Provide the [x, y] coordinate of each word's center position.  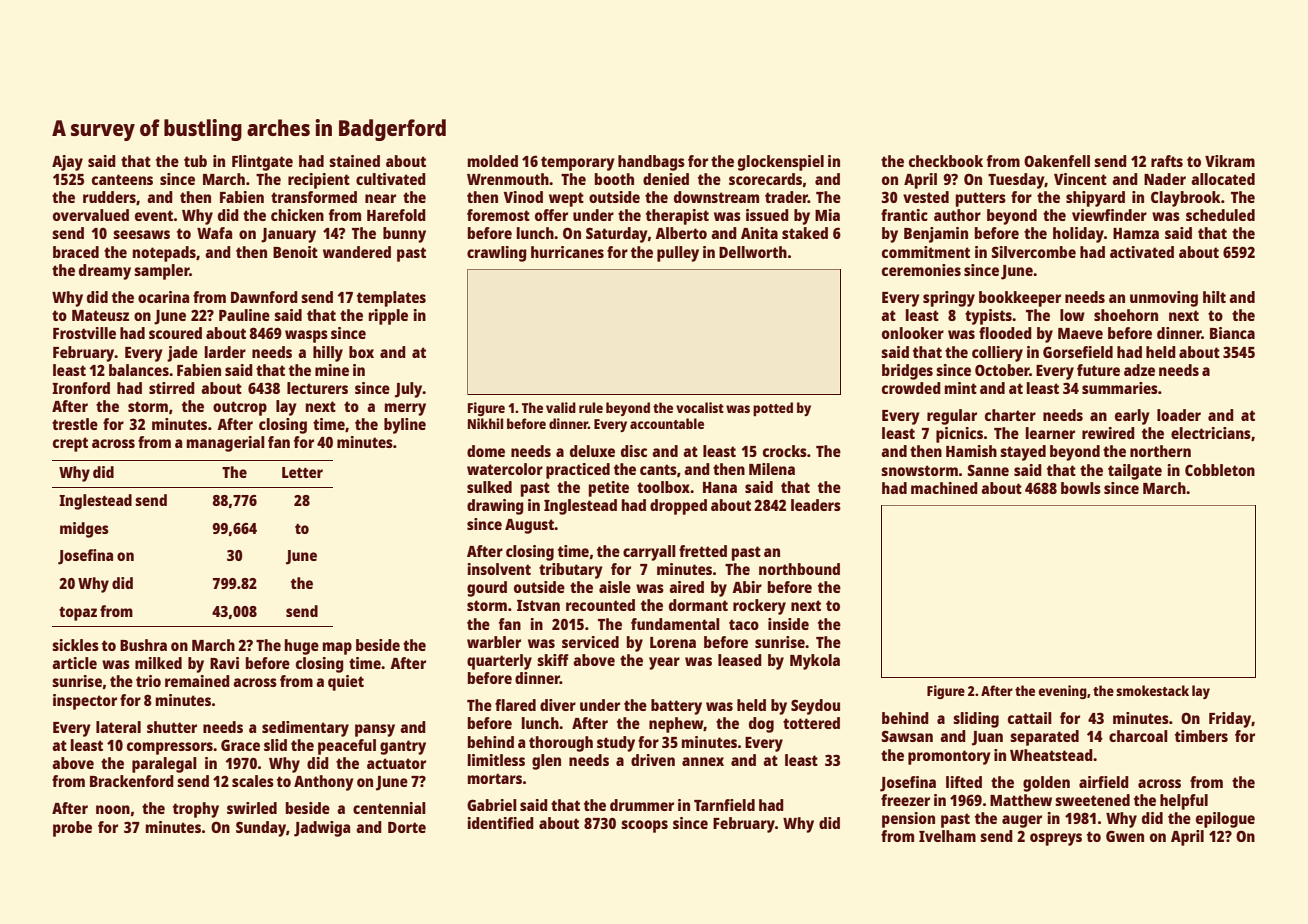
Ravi [224, 663]
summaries [1120, 388]
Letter [302, 472]
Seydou [815, 707]
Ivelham [947, 836]
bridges [907, 372]
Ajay [67, 163]
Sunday [261, 829]
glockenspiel [781, 163]
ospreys [1056, 839]
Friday [1230, 720]
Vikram [1230, 161]
